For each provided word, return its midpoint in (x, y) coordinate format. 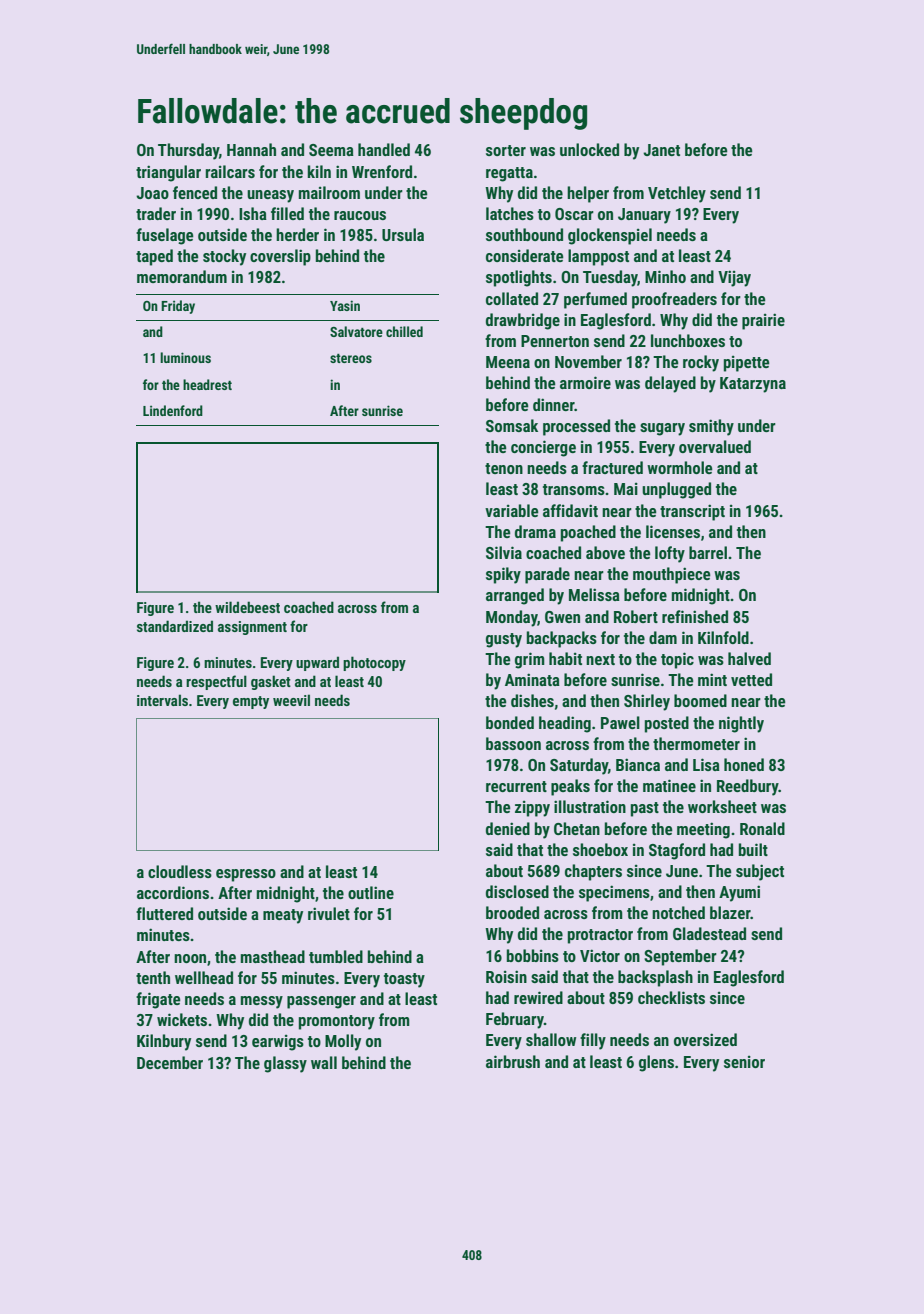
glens (656, 1063)
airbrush (513, 1061)
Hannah (251, 149)
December (170, 1062)
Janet (661, 150)
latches (510, 213)
